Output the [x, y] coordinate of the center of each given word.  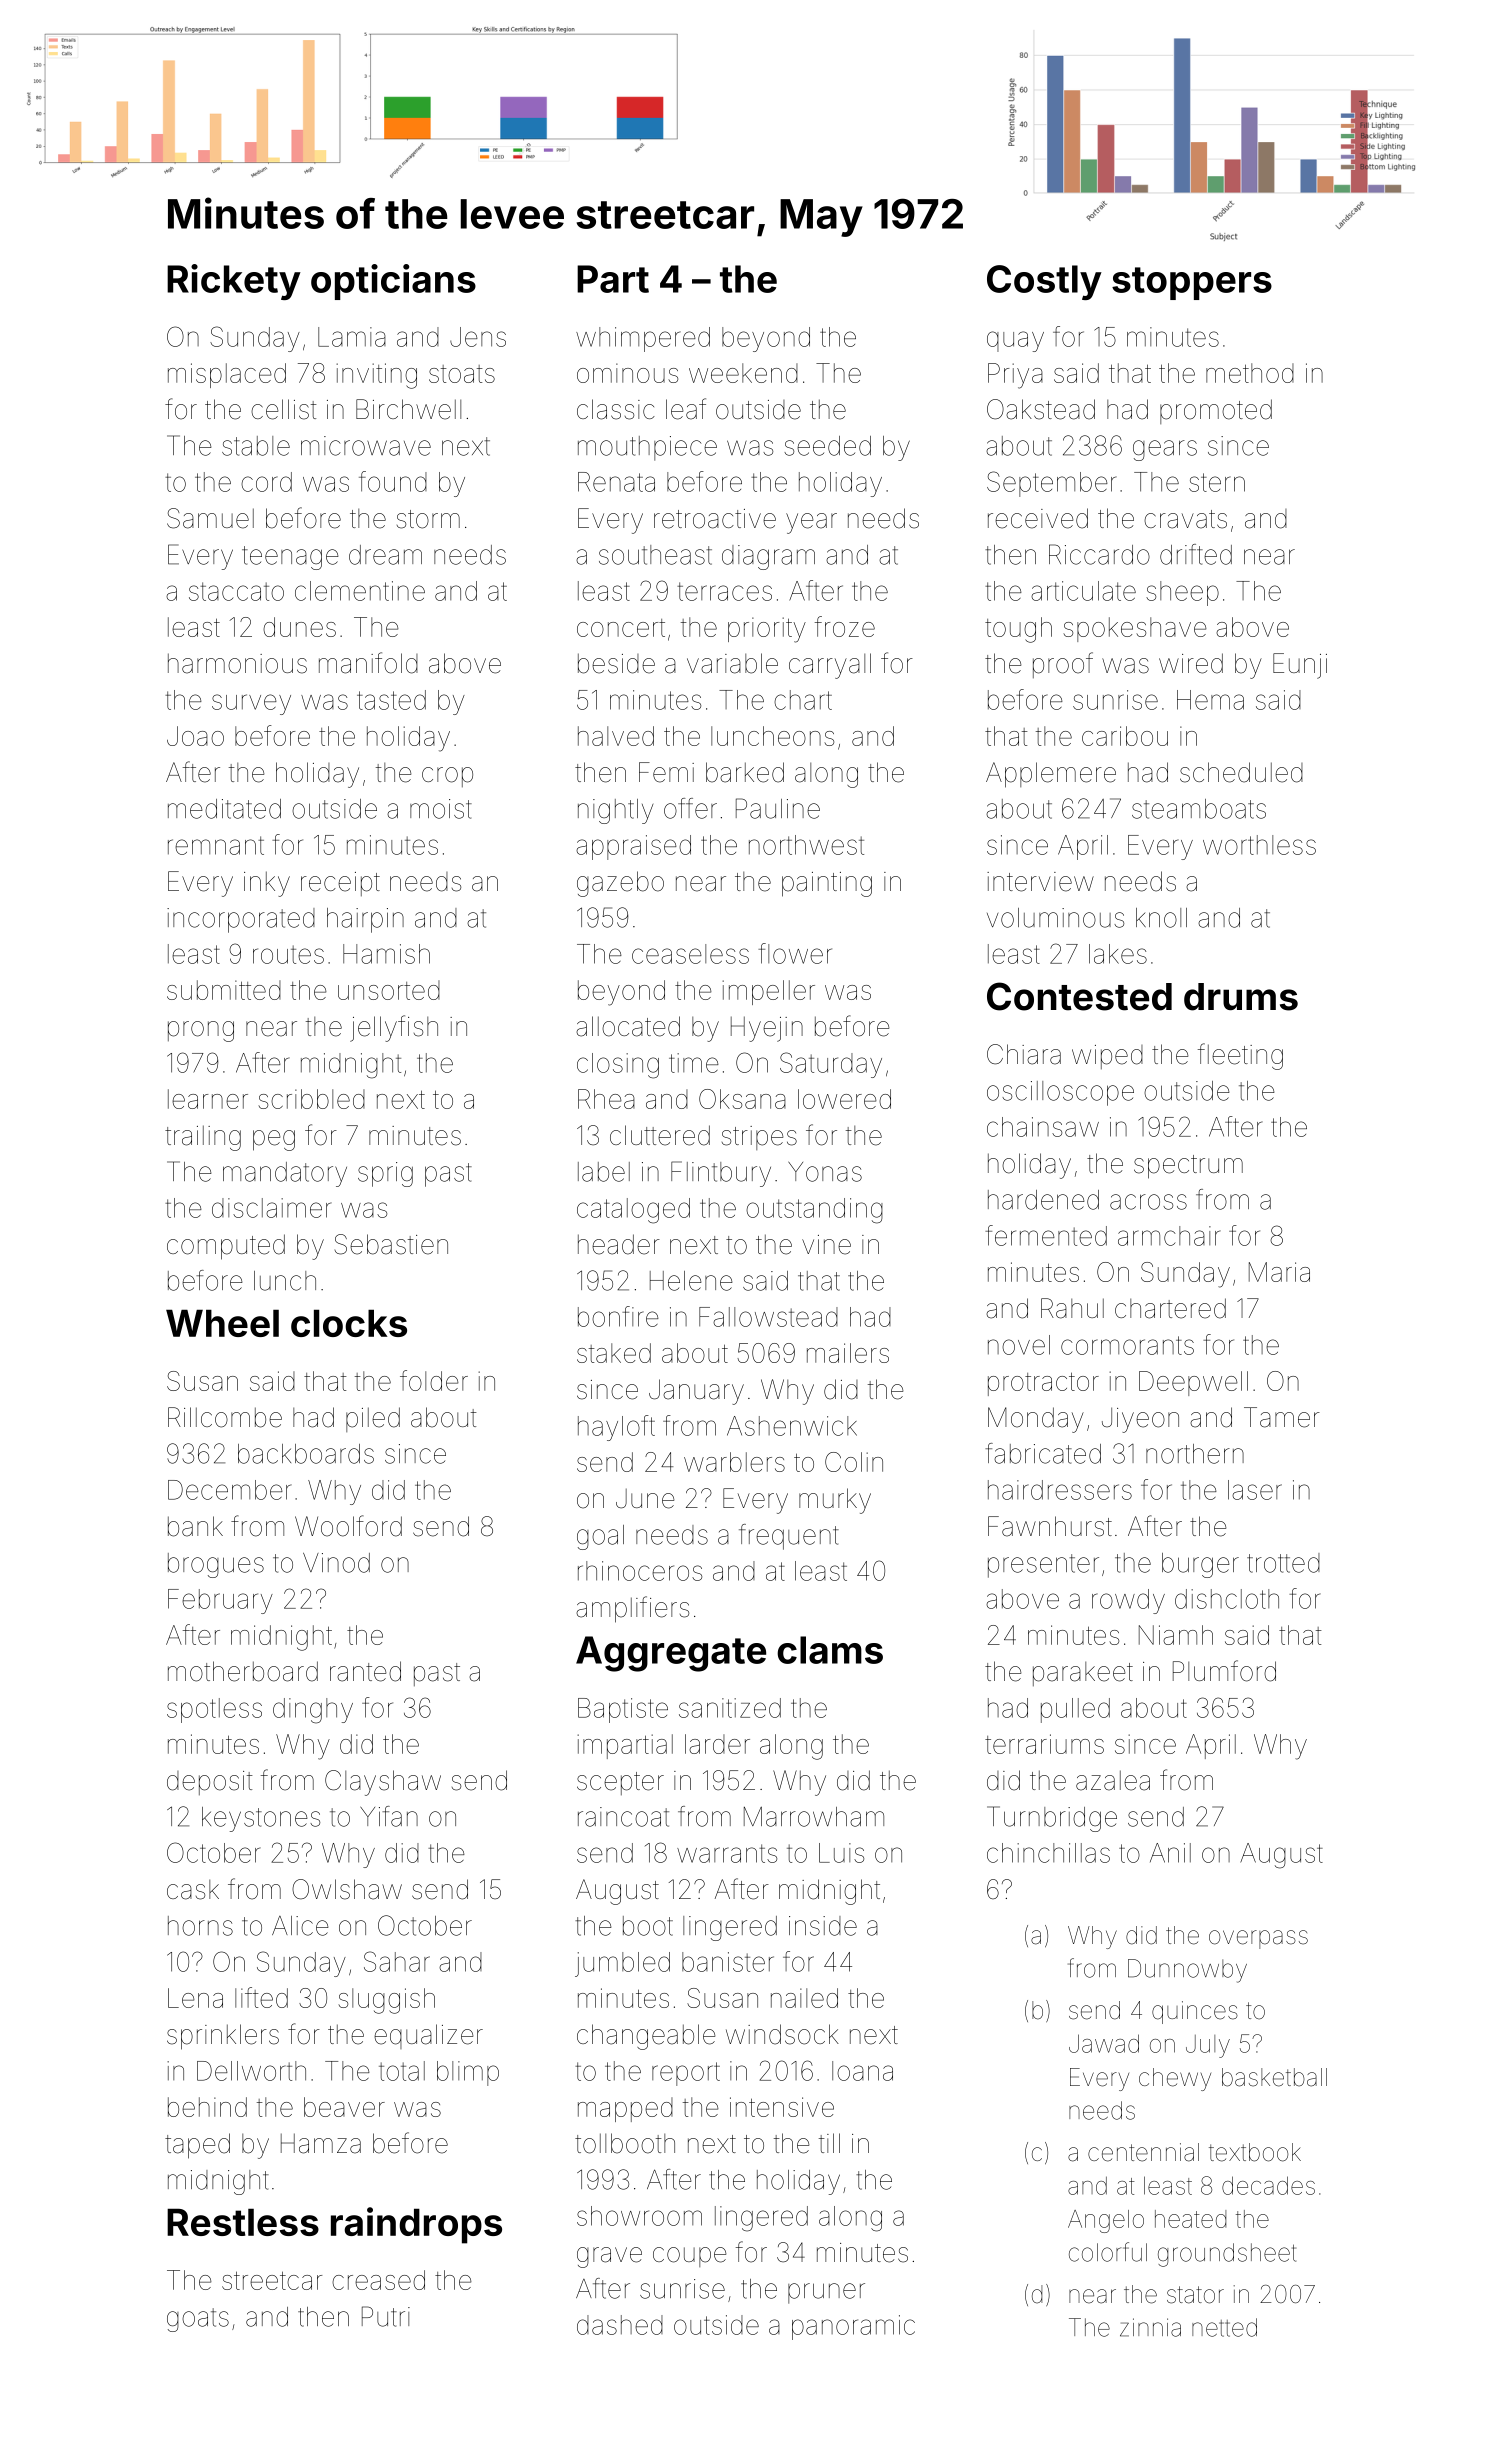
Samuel [210, 518]
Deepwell [1193, 1383]
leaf [686, 409]
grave [609, 2257]
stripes [759, 1138]
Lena [195, 1998]
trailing [203, 1138]
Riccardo [1099, 554]
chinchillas [1048, 1853]
